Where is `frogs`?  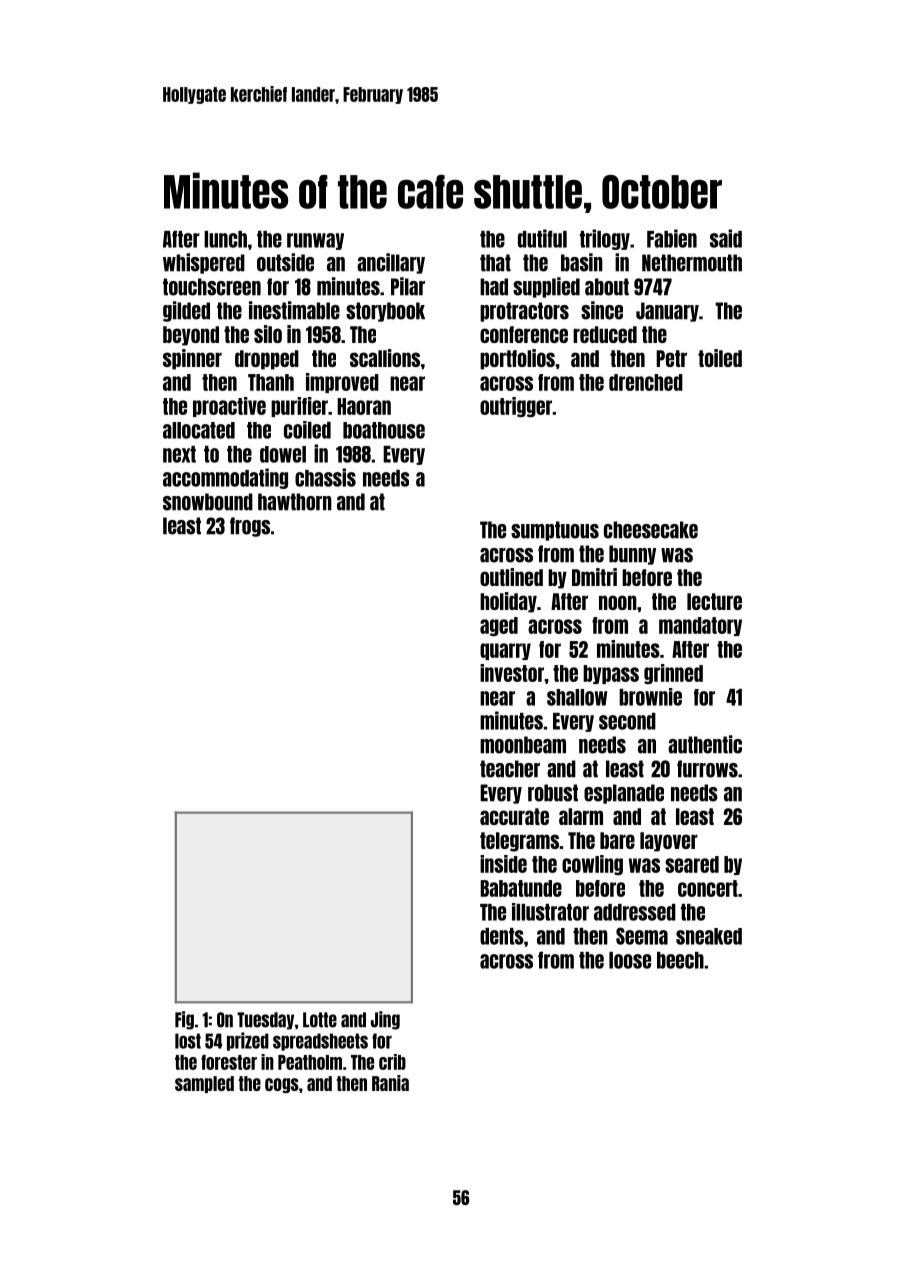 frogs is located at coordinates (250, 527).
